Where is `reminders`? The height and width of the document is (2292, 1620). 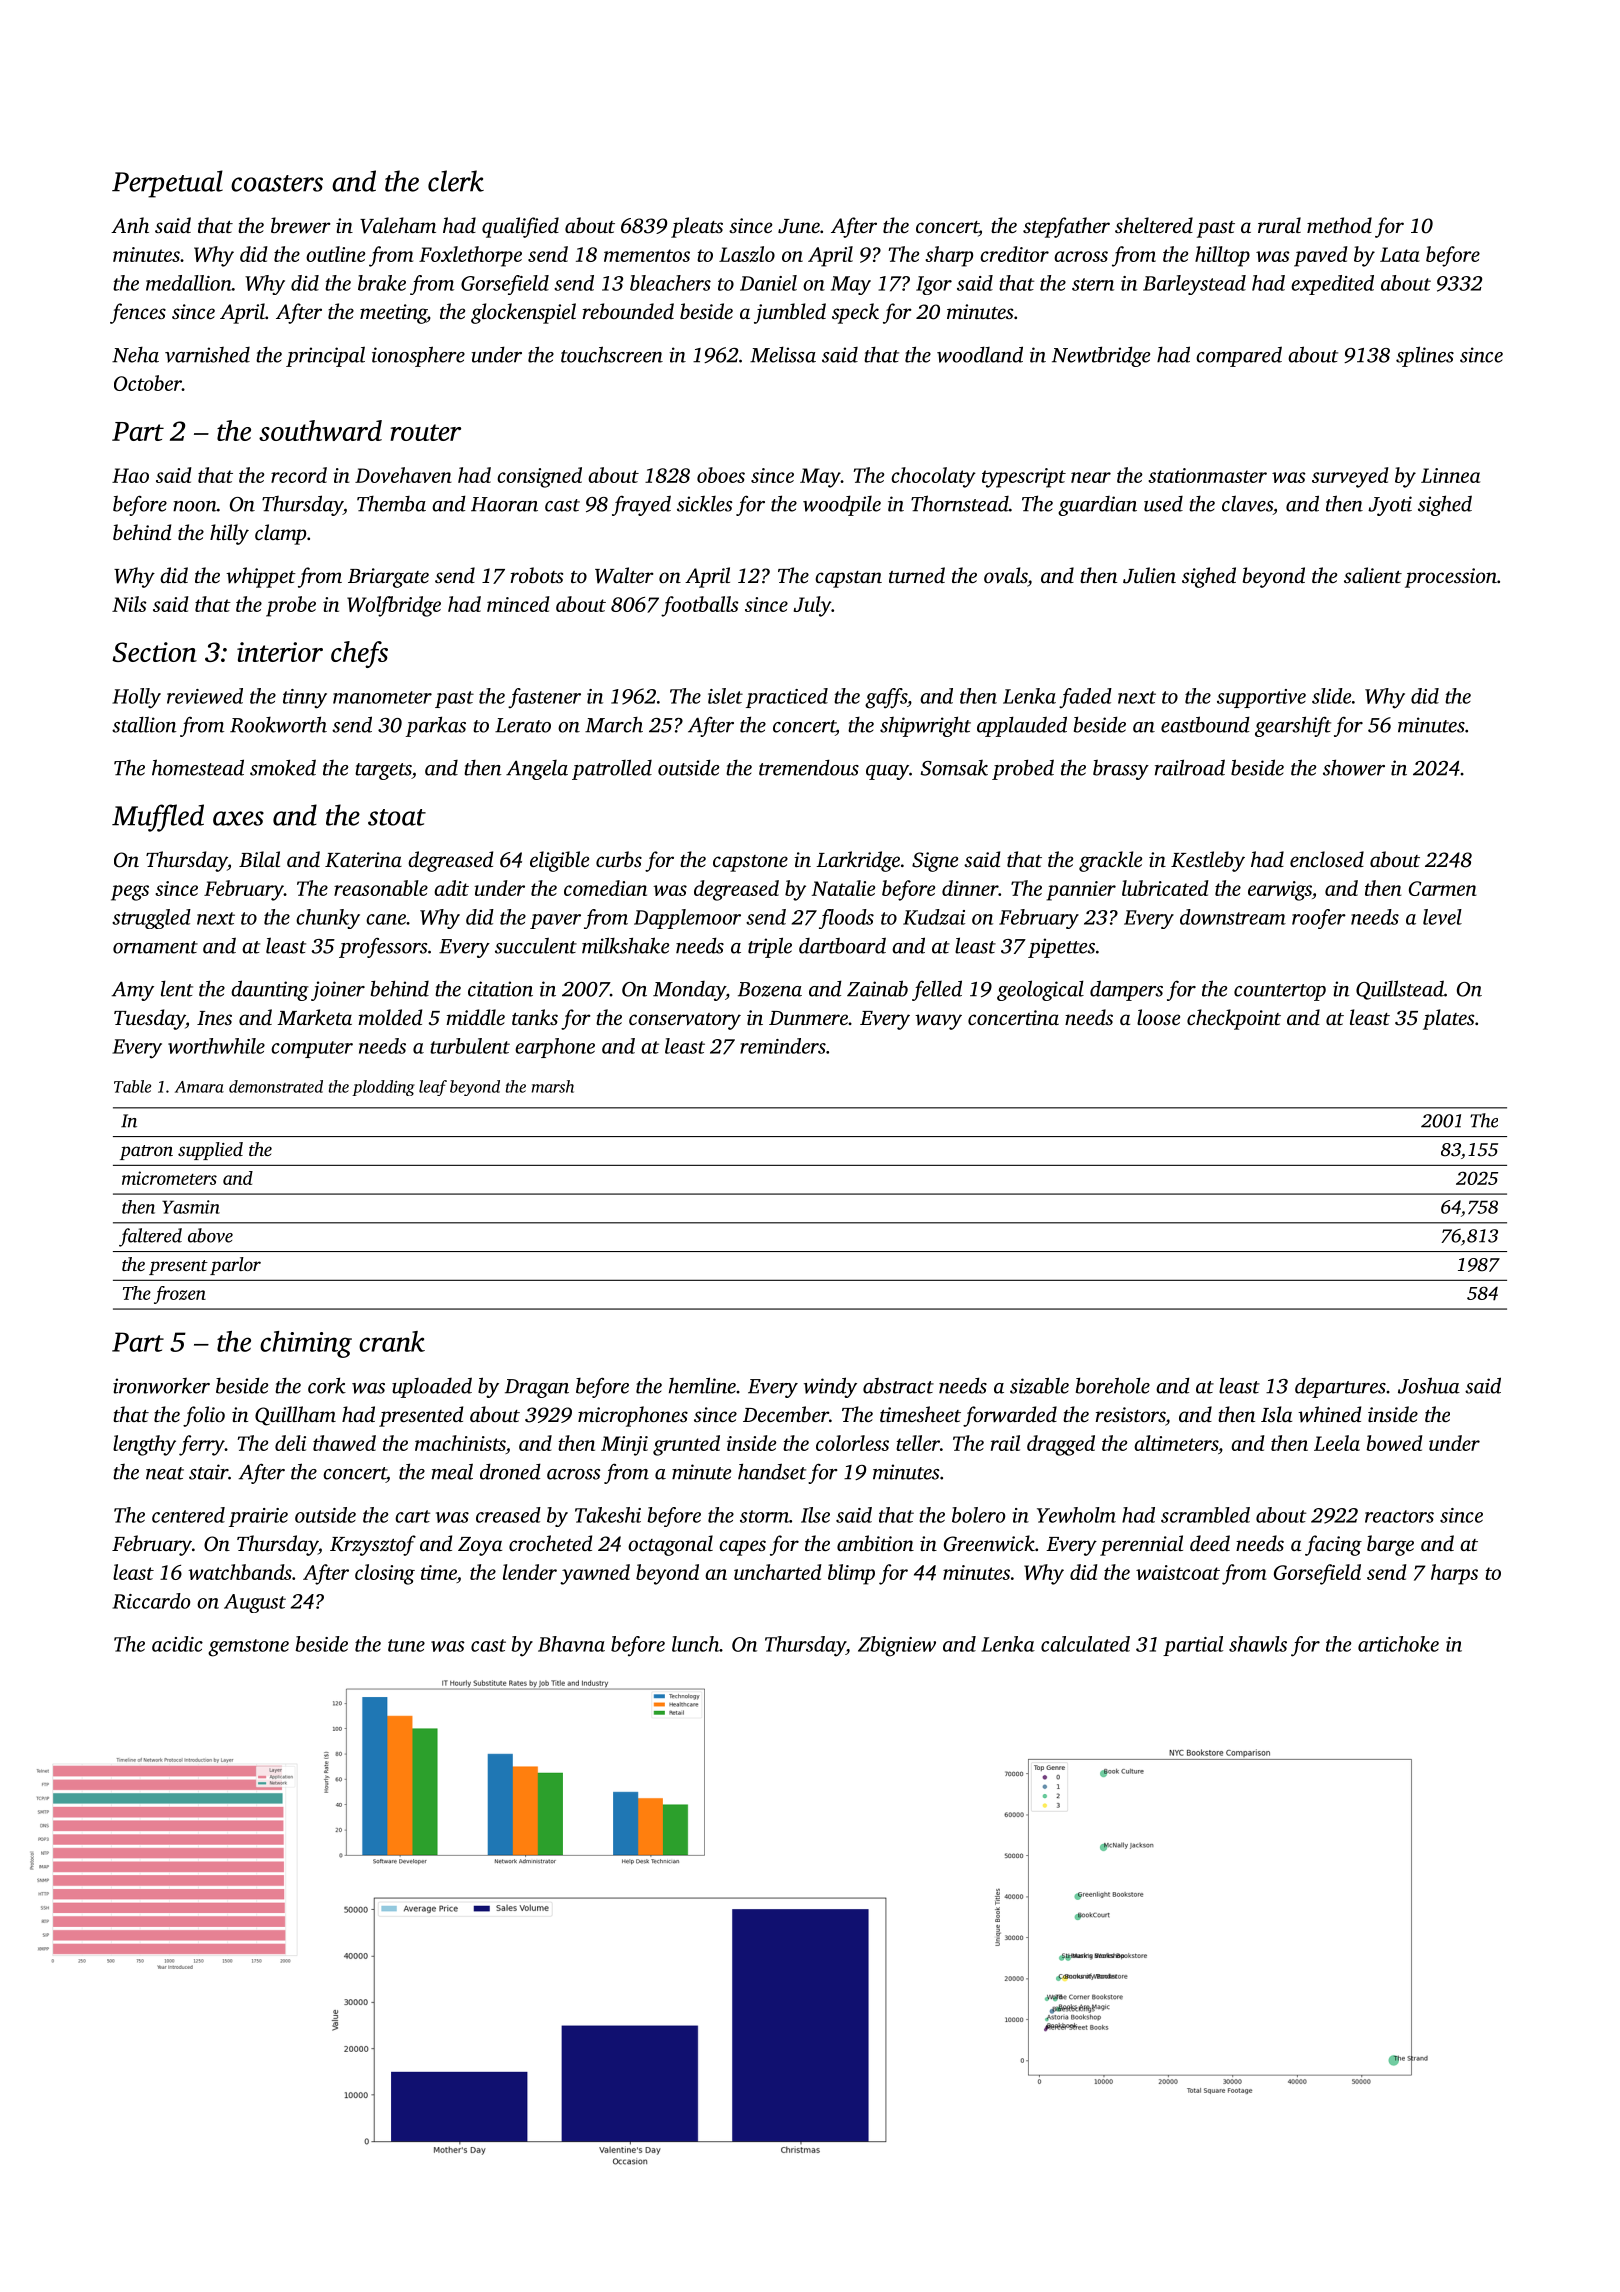 reminders is located at coordinates (783, 1046).
